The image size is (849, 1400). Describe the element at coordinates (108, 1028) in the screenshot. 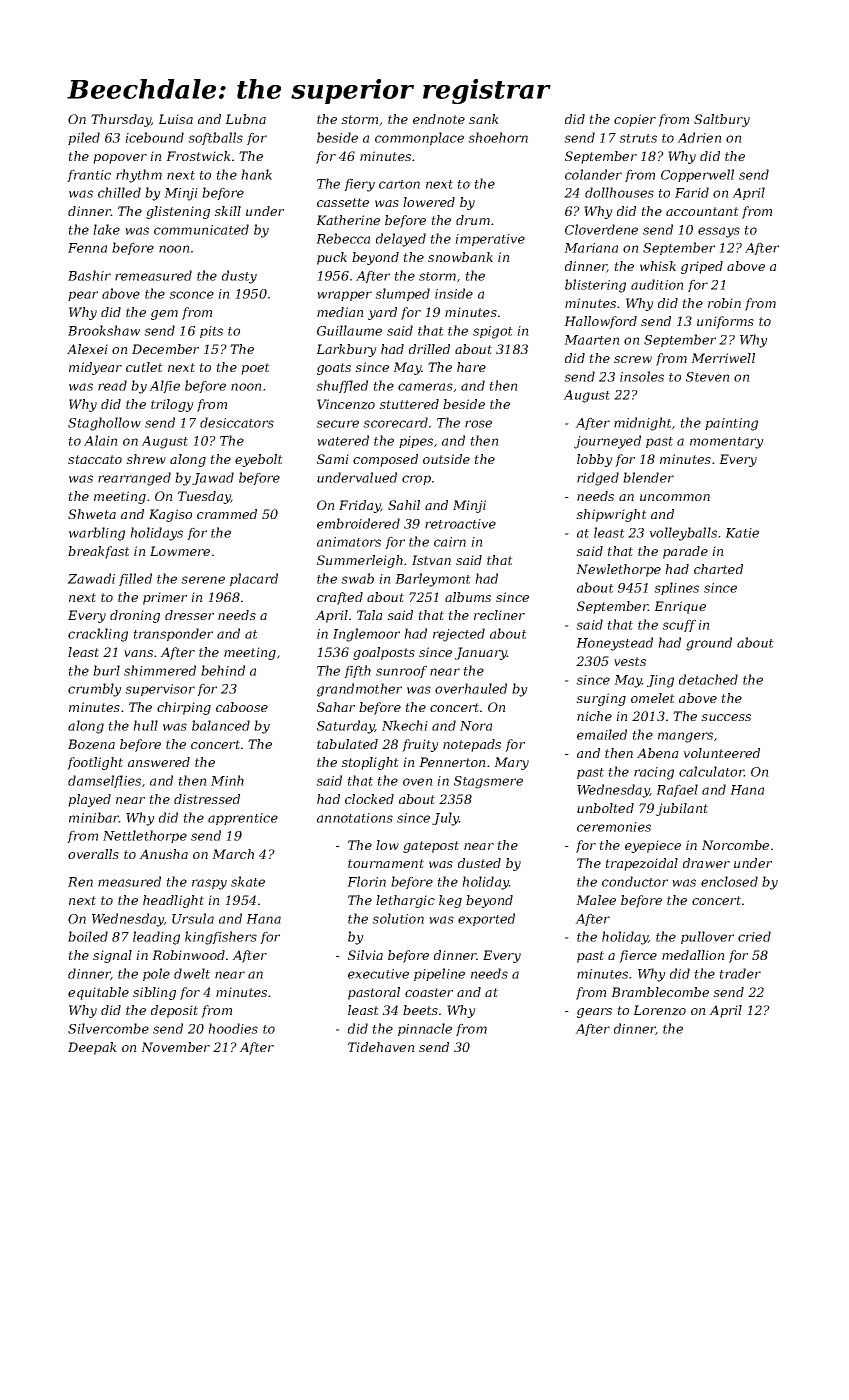

I see `Silvercombe` at that location.
